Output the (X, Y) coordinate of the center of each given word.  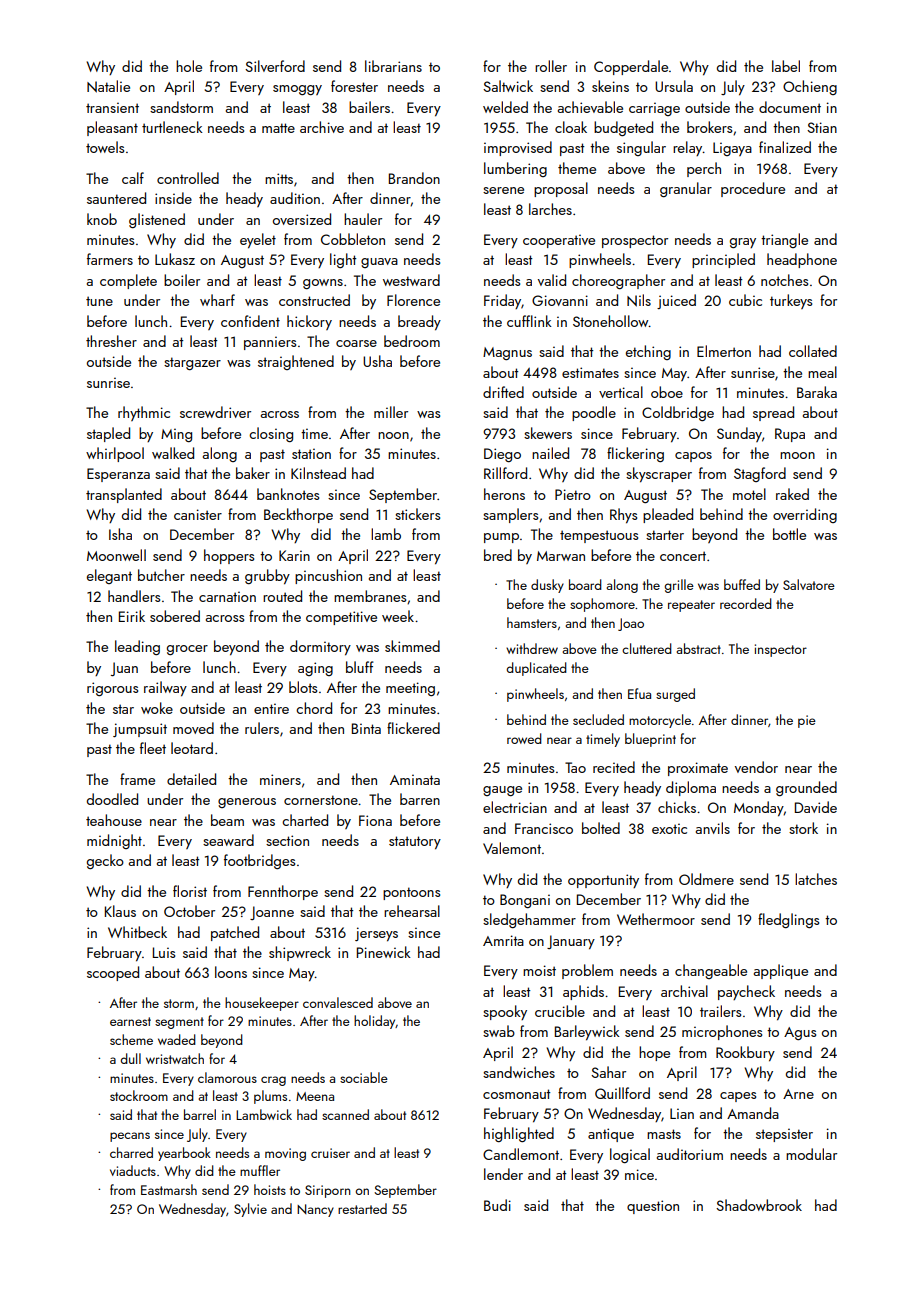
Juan (124, 669)
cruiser (330, 1153)
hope (654, 1053)
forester (354, 86)
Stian (822, 127)
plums (270, 1097)
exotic (669, 828)
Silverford (275, 66)
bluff (360, 667)
